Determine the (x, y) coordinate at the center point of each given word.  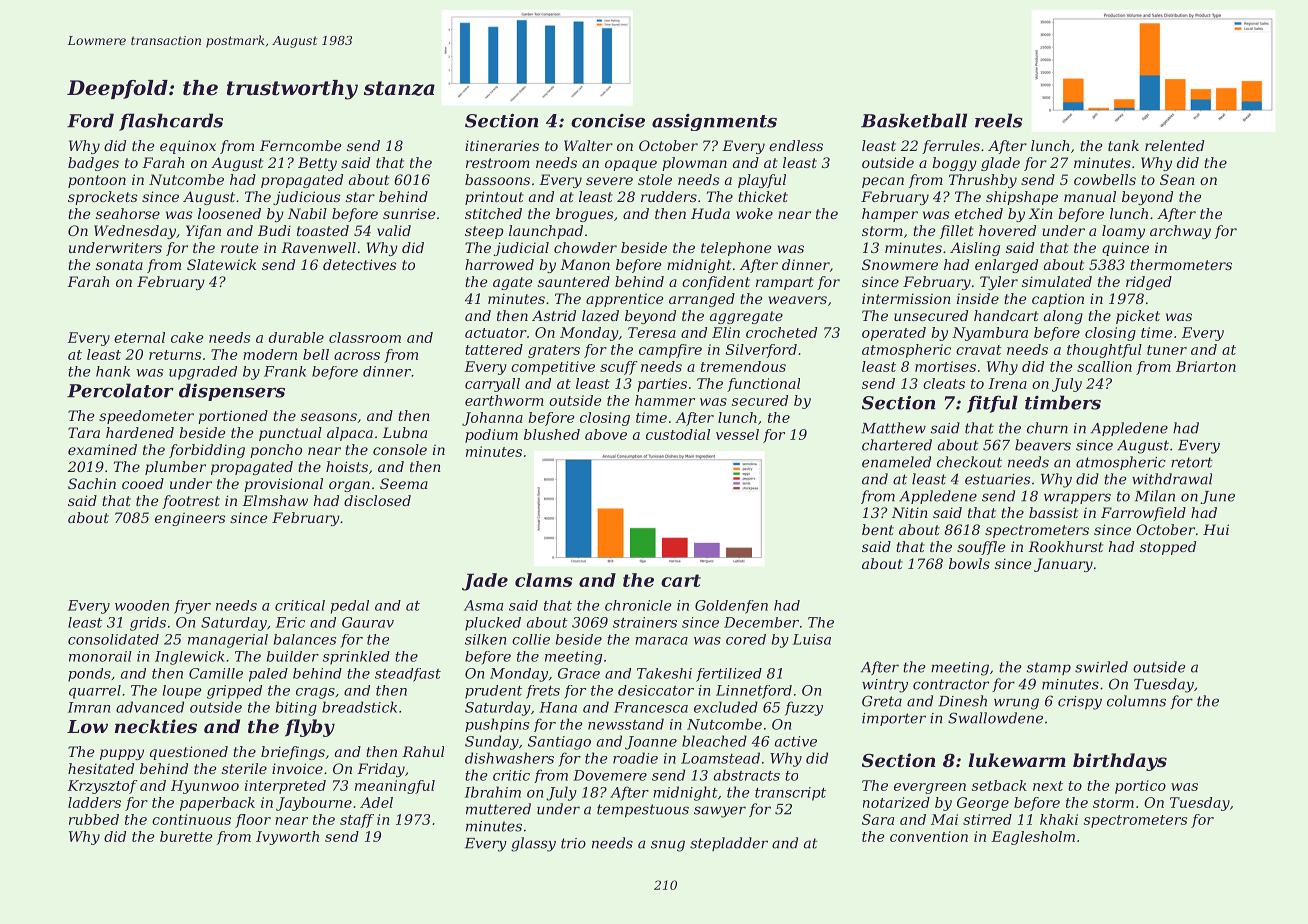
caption (1058, 300)
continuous (191, 819)
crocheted (781, 332)
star (360, 197)
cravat (979, 350)
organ (349, 486)
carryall (492, 385)
